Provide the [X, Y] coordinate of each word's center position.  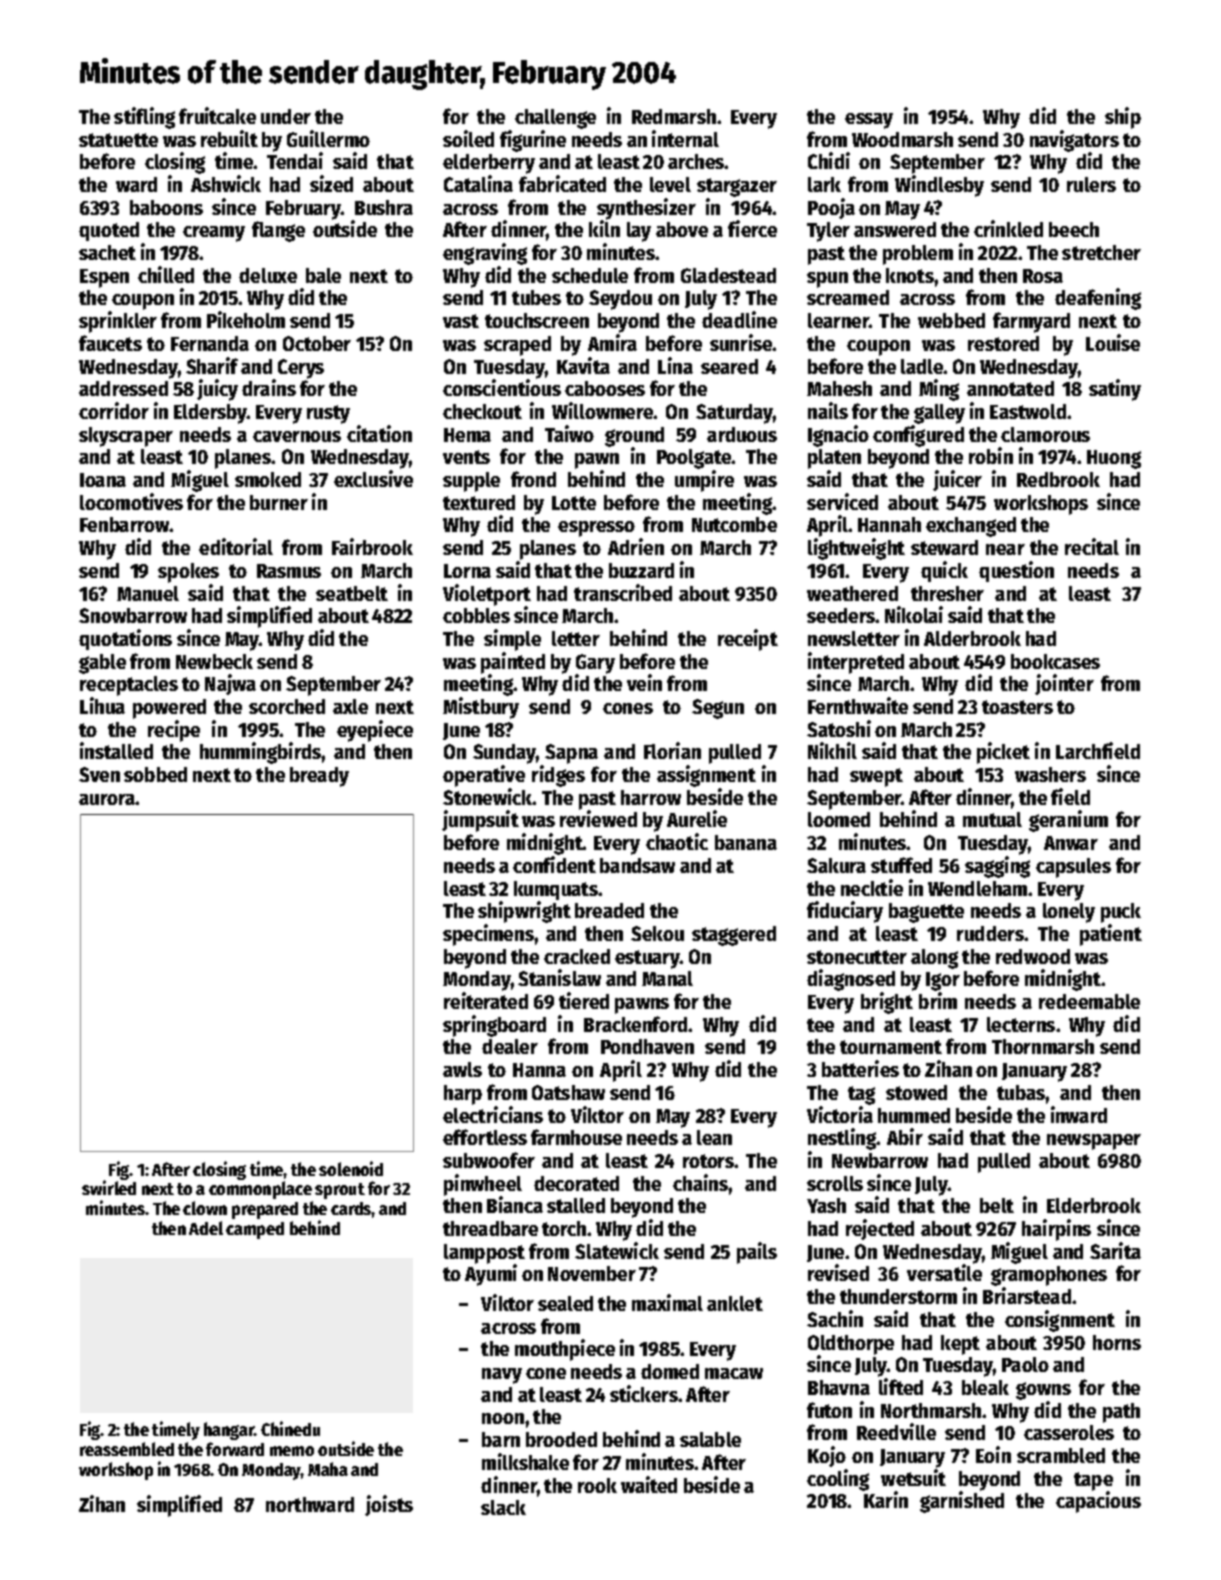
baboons [166, 207]
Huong [1114, 459]
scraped [517, 346]
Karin [886, 1499]
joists [389, 1505]
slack [503, 1507]
